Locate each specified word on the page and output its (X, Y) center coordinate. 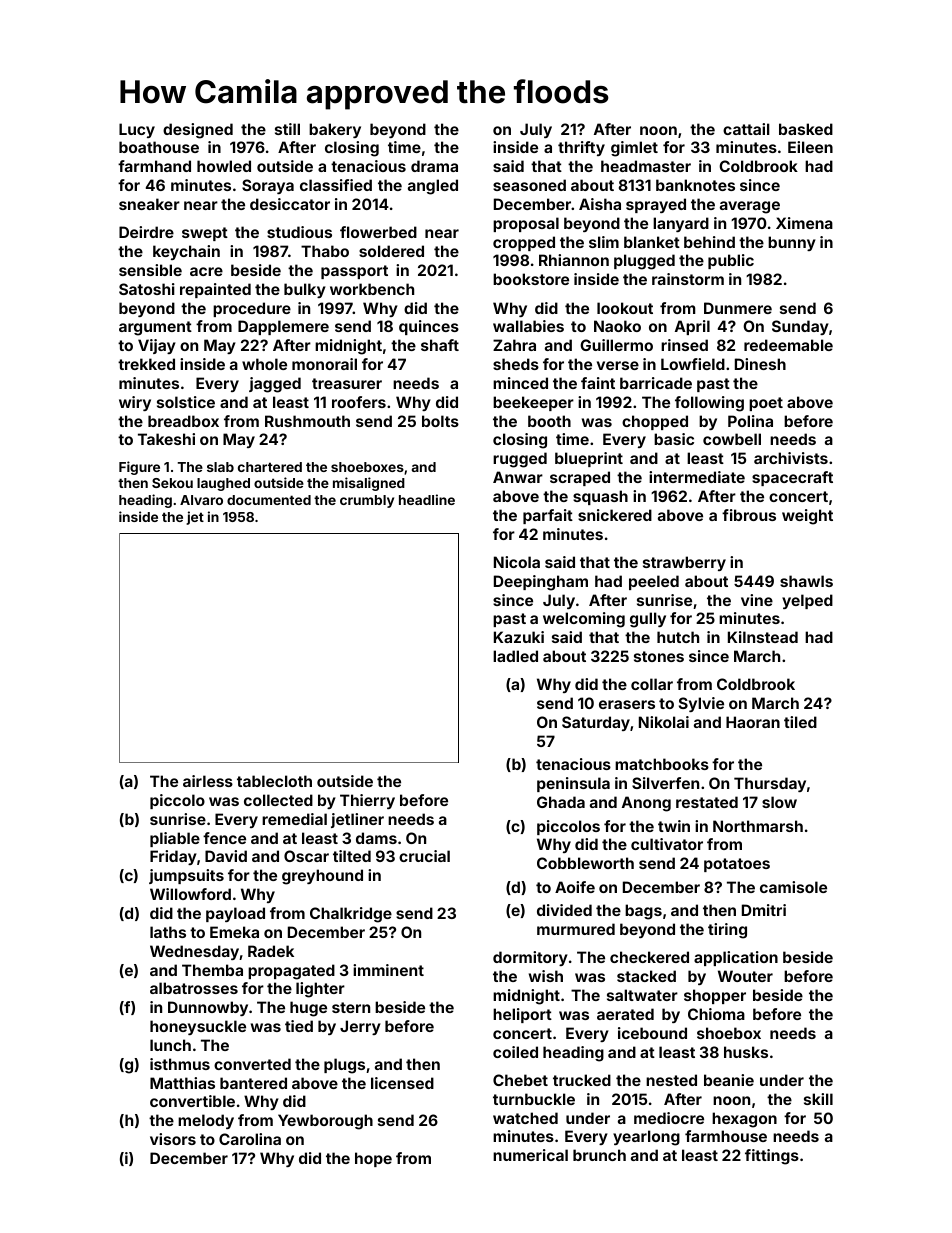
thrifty (581, 148)
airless (208, 781)
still (287, 129)
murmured (576, 929)
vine (757, 600)
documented (269, 500)
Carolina (250, 1139)
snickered (615, 515)
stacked (646, 976)
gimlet (634, 149)
